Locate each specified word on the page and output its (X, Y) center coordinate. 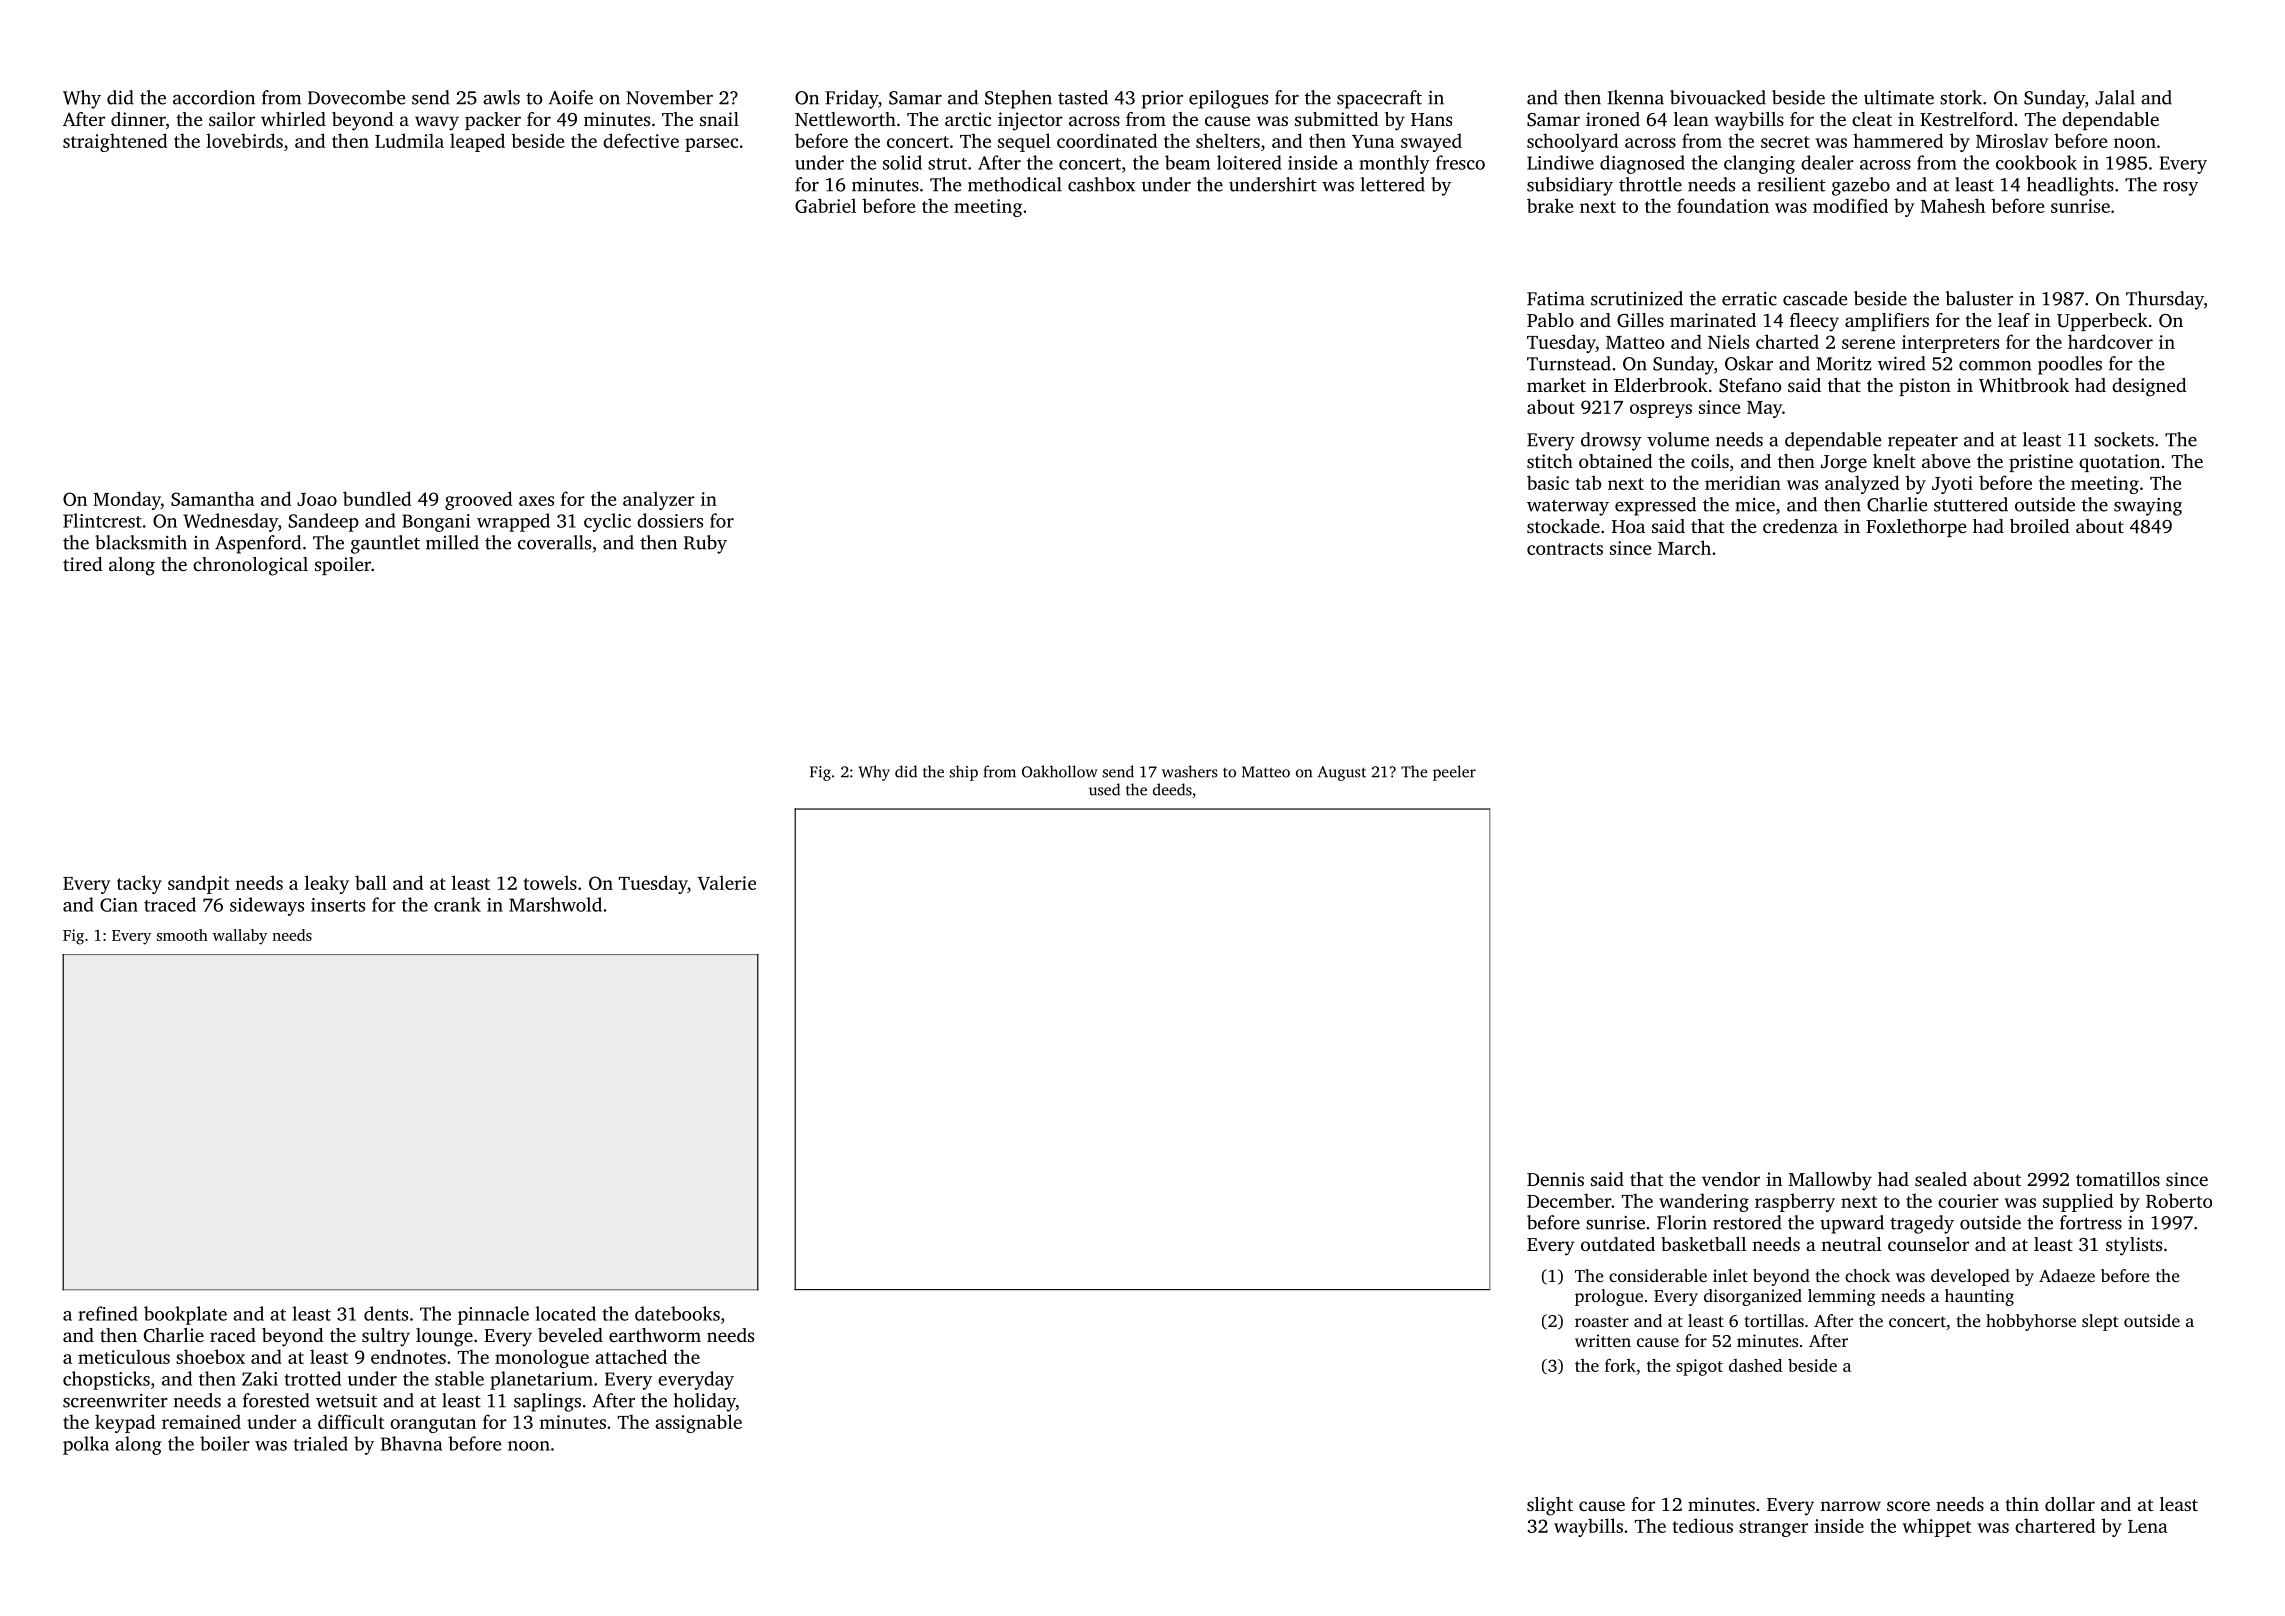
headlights (2070, 186)
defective (641, 140)
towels (550, 882)
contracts (1565, 549)
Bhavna (411, 1443)
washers (1189, 771)
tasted (1083, 97)
